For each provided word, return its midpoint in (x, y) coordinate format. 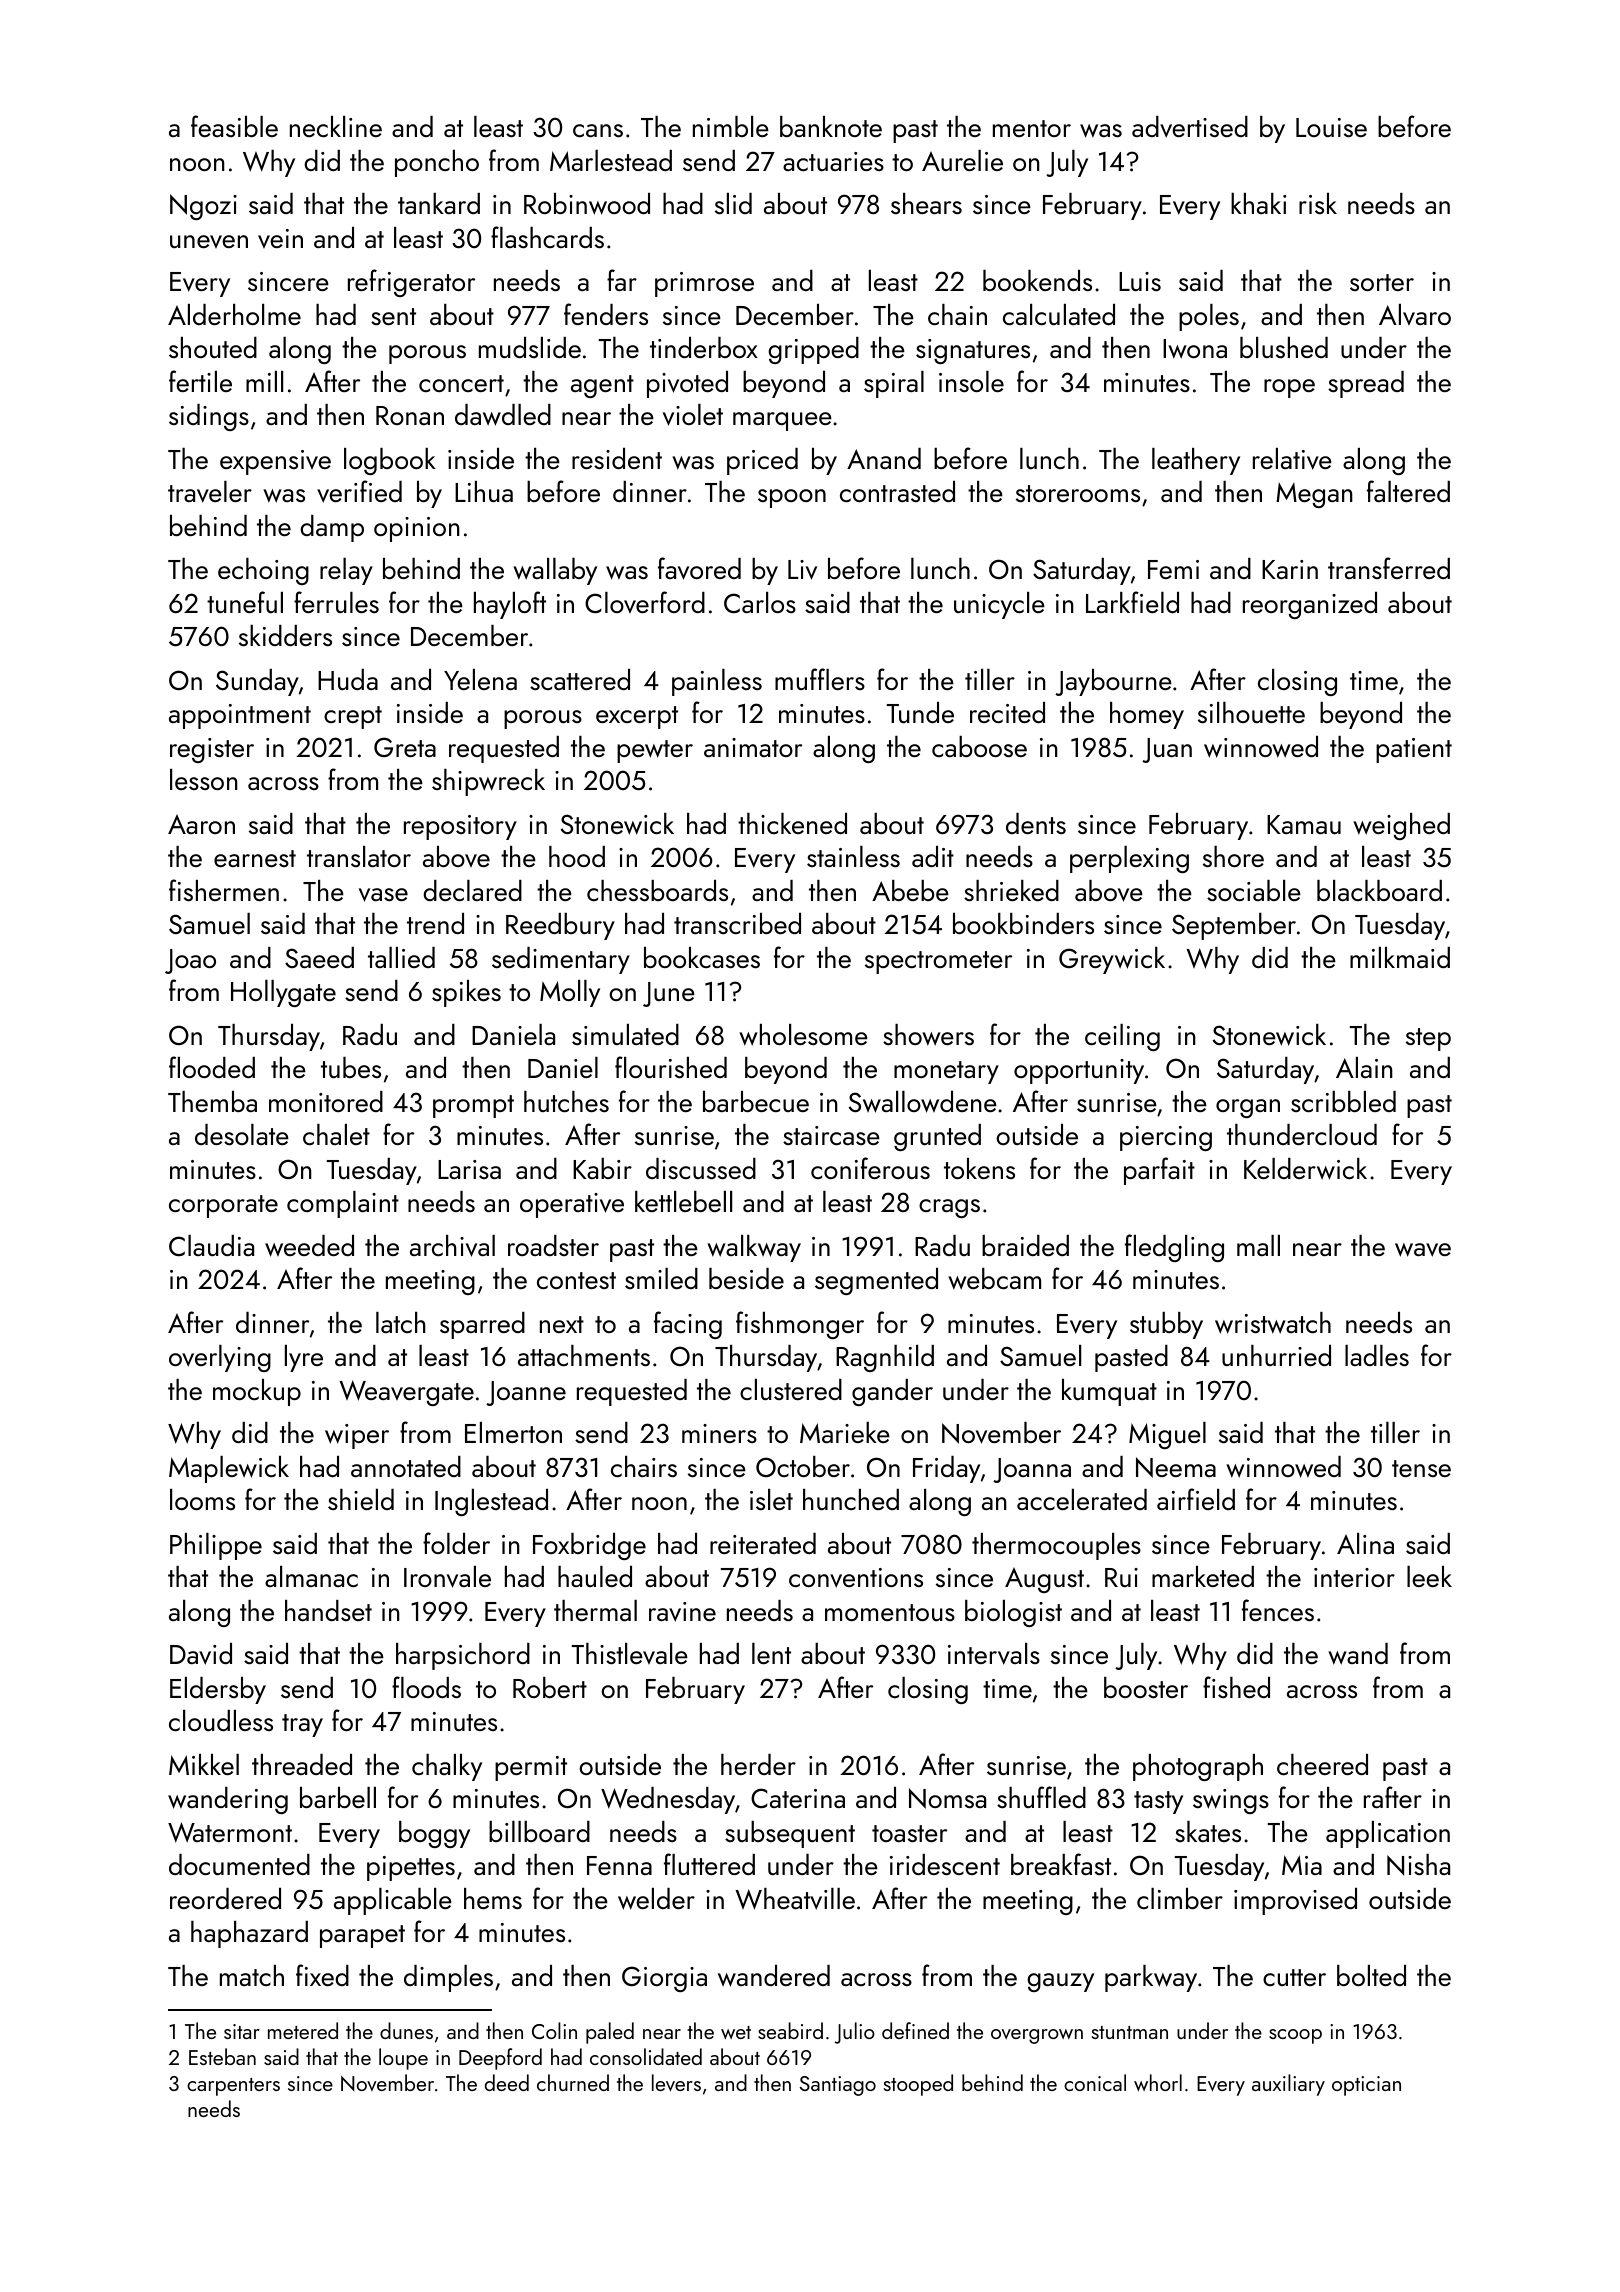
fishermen (224, 890)
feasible (234, 126)
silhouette (1251, 712)
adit (933, 856)
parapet (362, 1936)
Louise (1331, 127)
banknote (831, 126)
